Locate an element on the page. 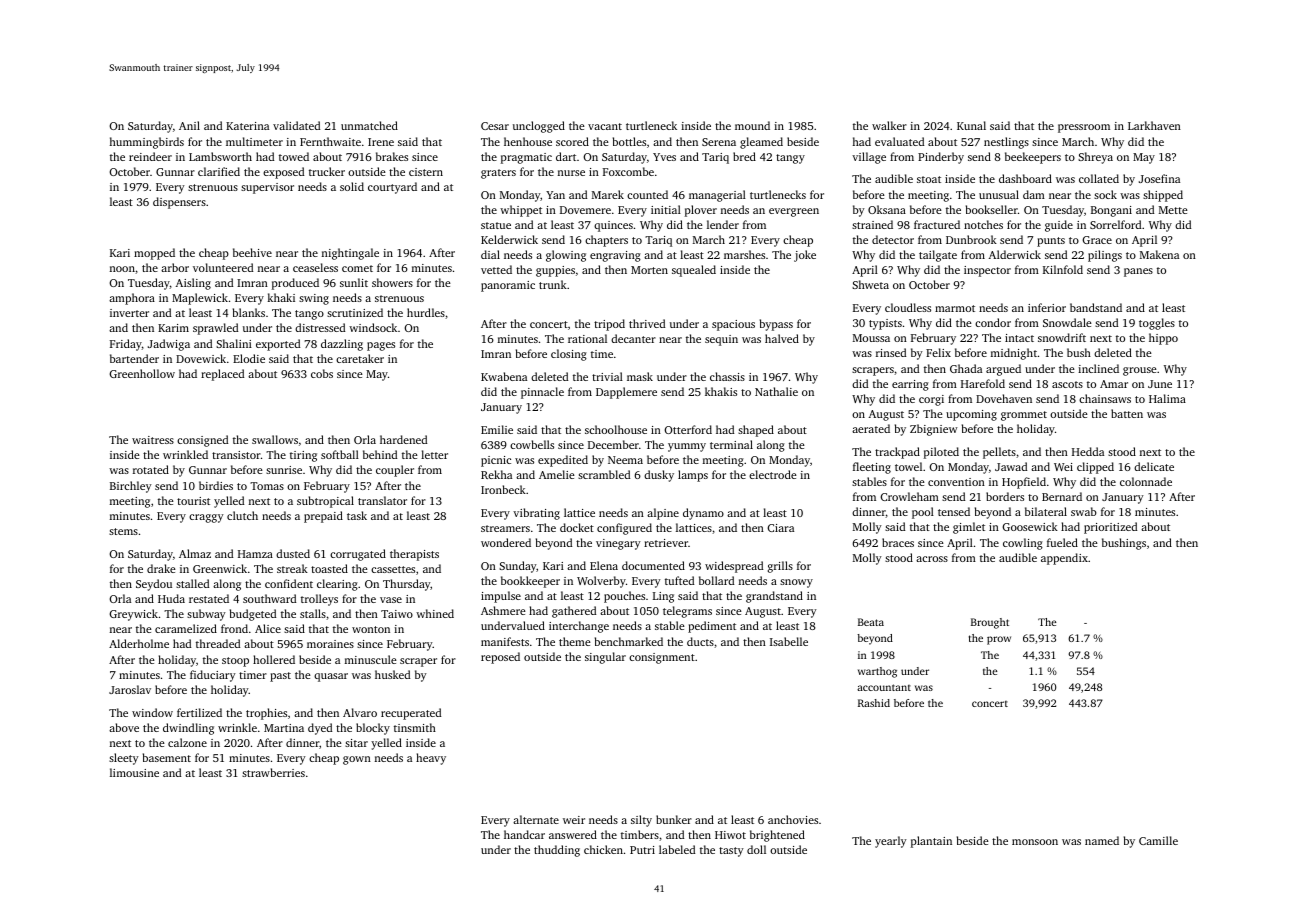  labeled is located at coordinates (677, 849).
